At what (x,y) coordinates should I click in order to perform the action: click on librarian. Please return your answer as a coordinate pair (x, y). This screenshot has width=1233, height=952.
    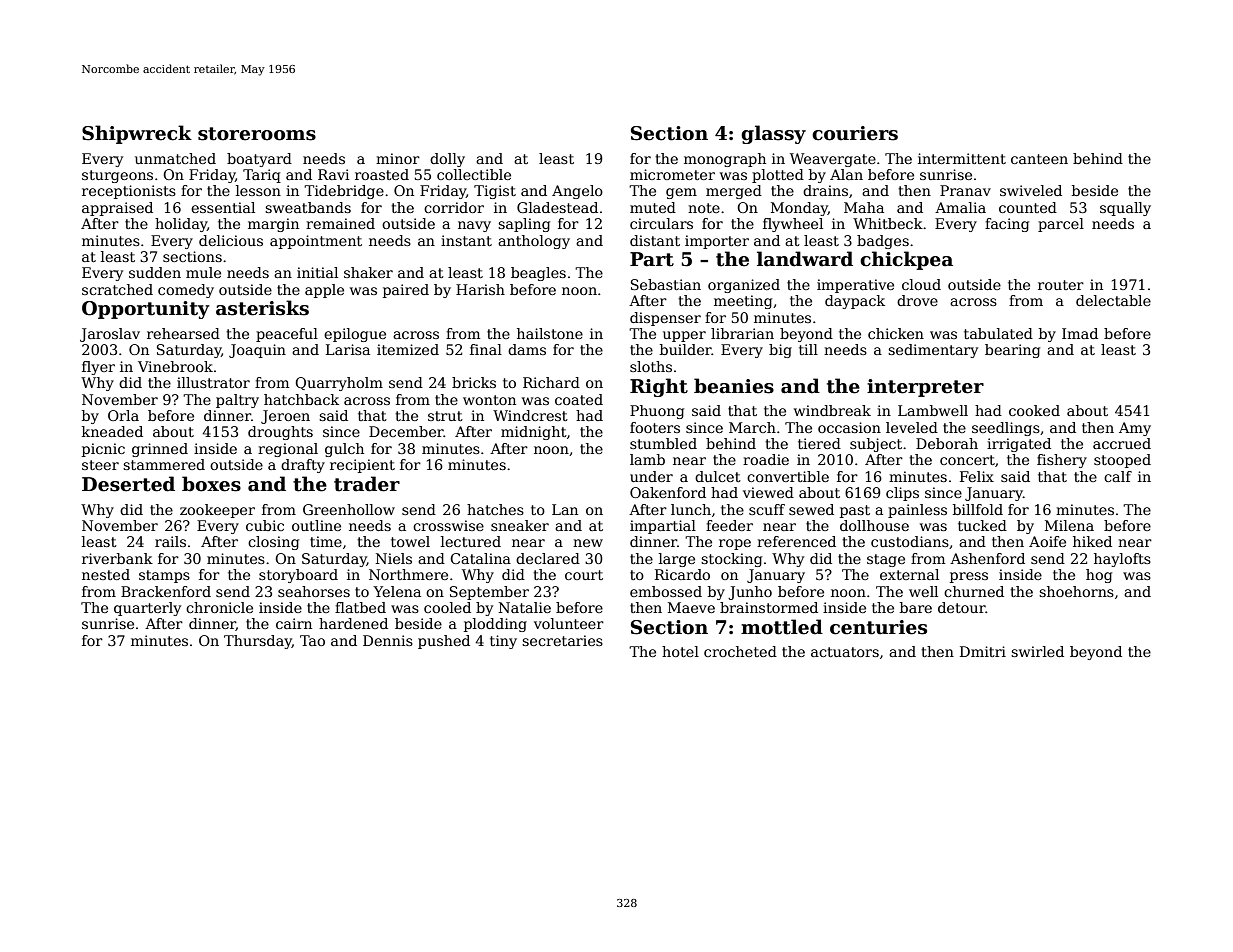
    Looking at the image, I should click on (742, 333).
